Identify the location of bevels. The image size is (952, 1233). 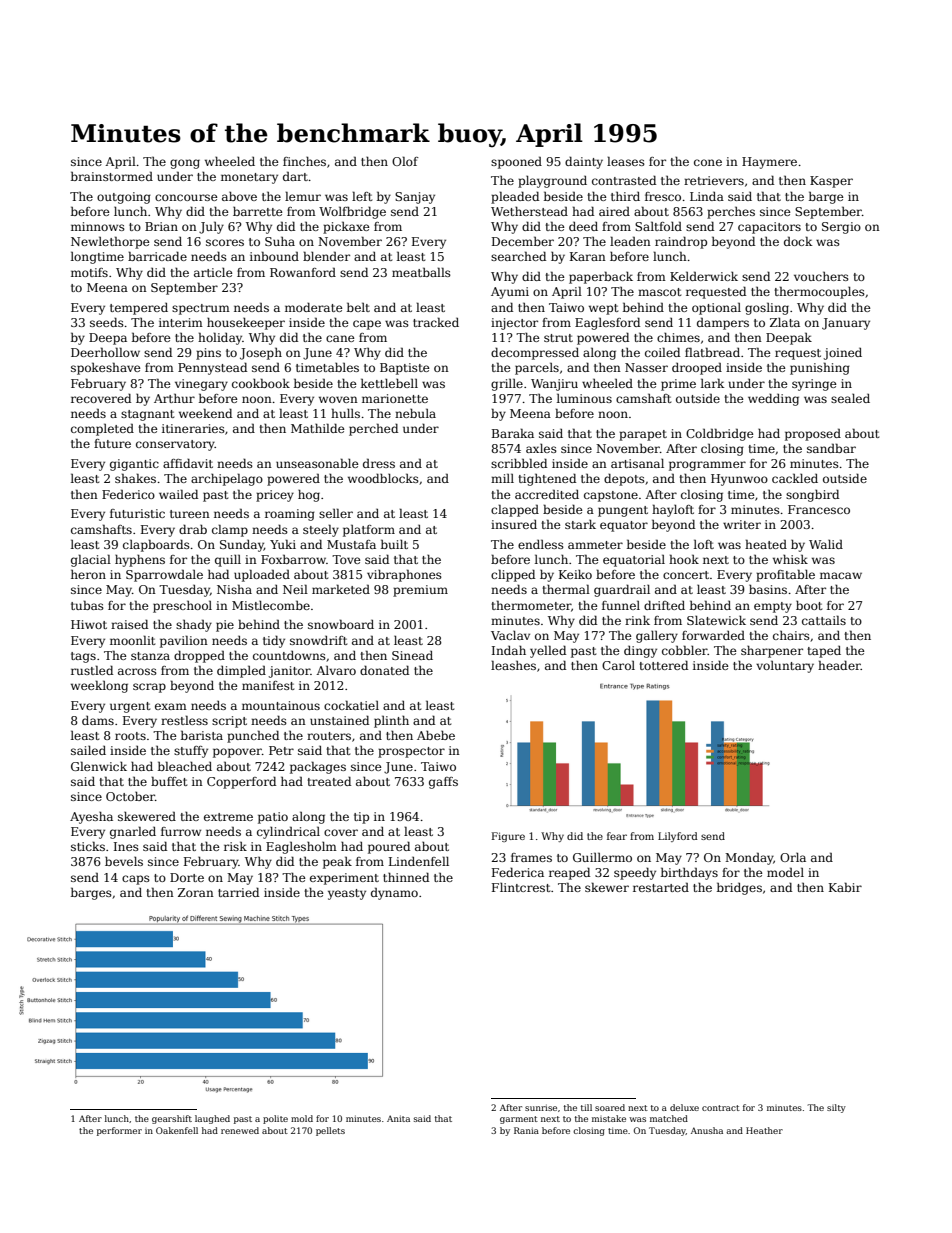
(124, 861).
